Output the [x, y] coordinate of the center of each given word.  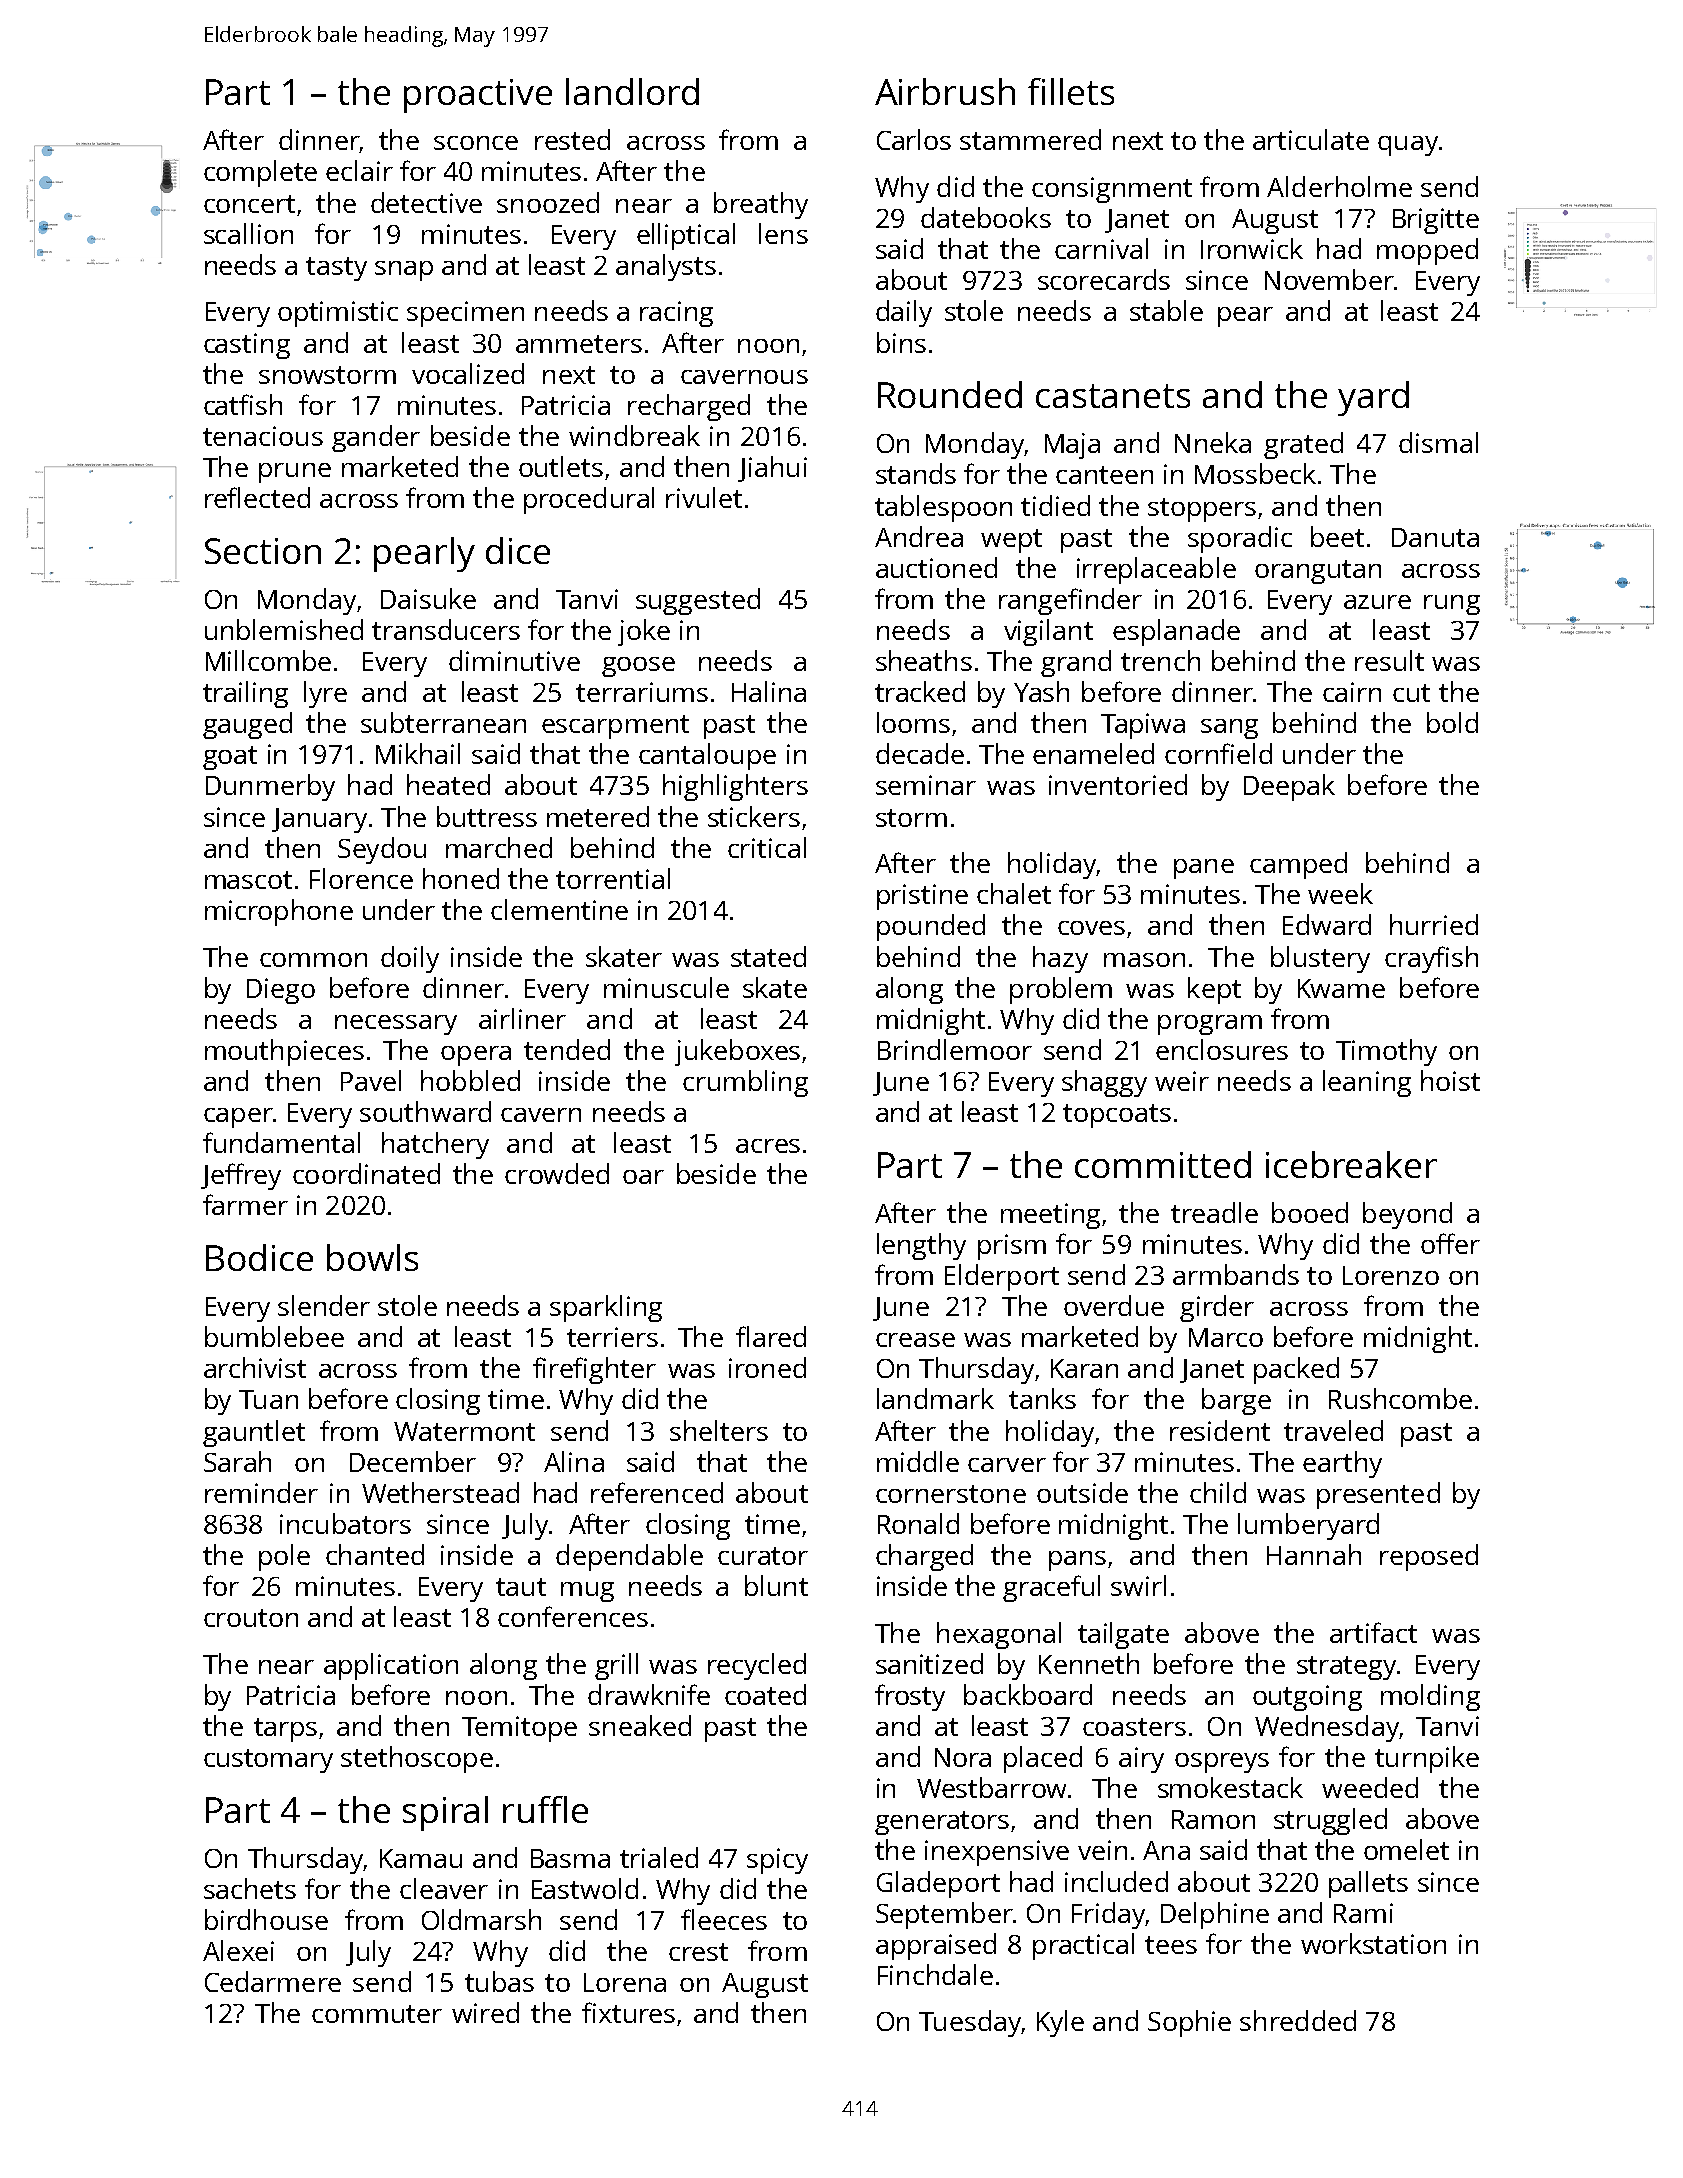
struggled [1330, 1821]
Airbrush [945, 91]
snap [404, 271]
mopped [1427, 251]
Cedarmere [273, 1981]
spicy [777, 1861]
